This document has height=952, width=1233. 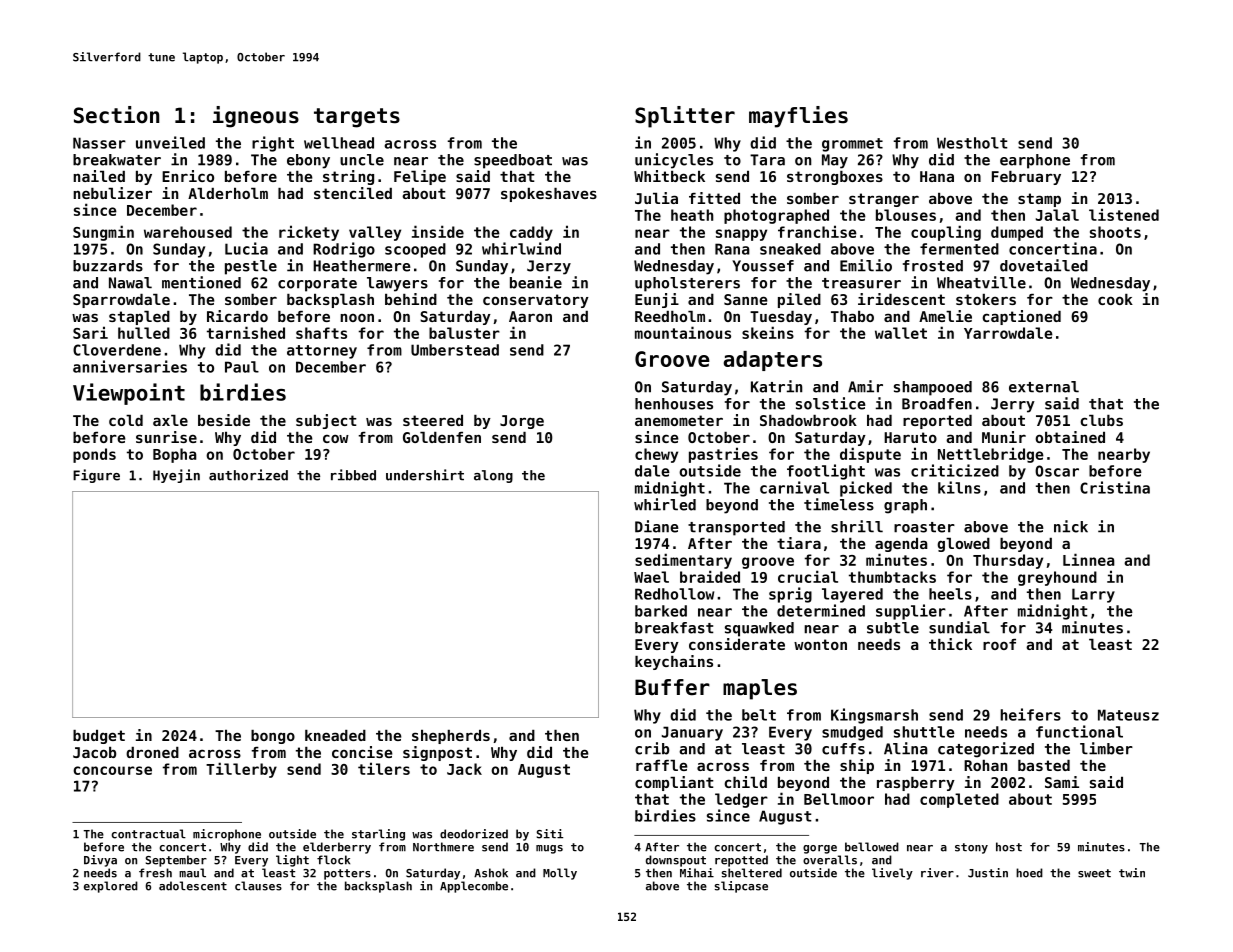 I want to click on shuttle, so click(x=924, y=732).
